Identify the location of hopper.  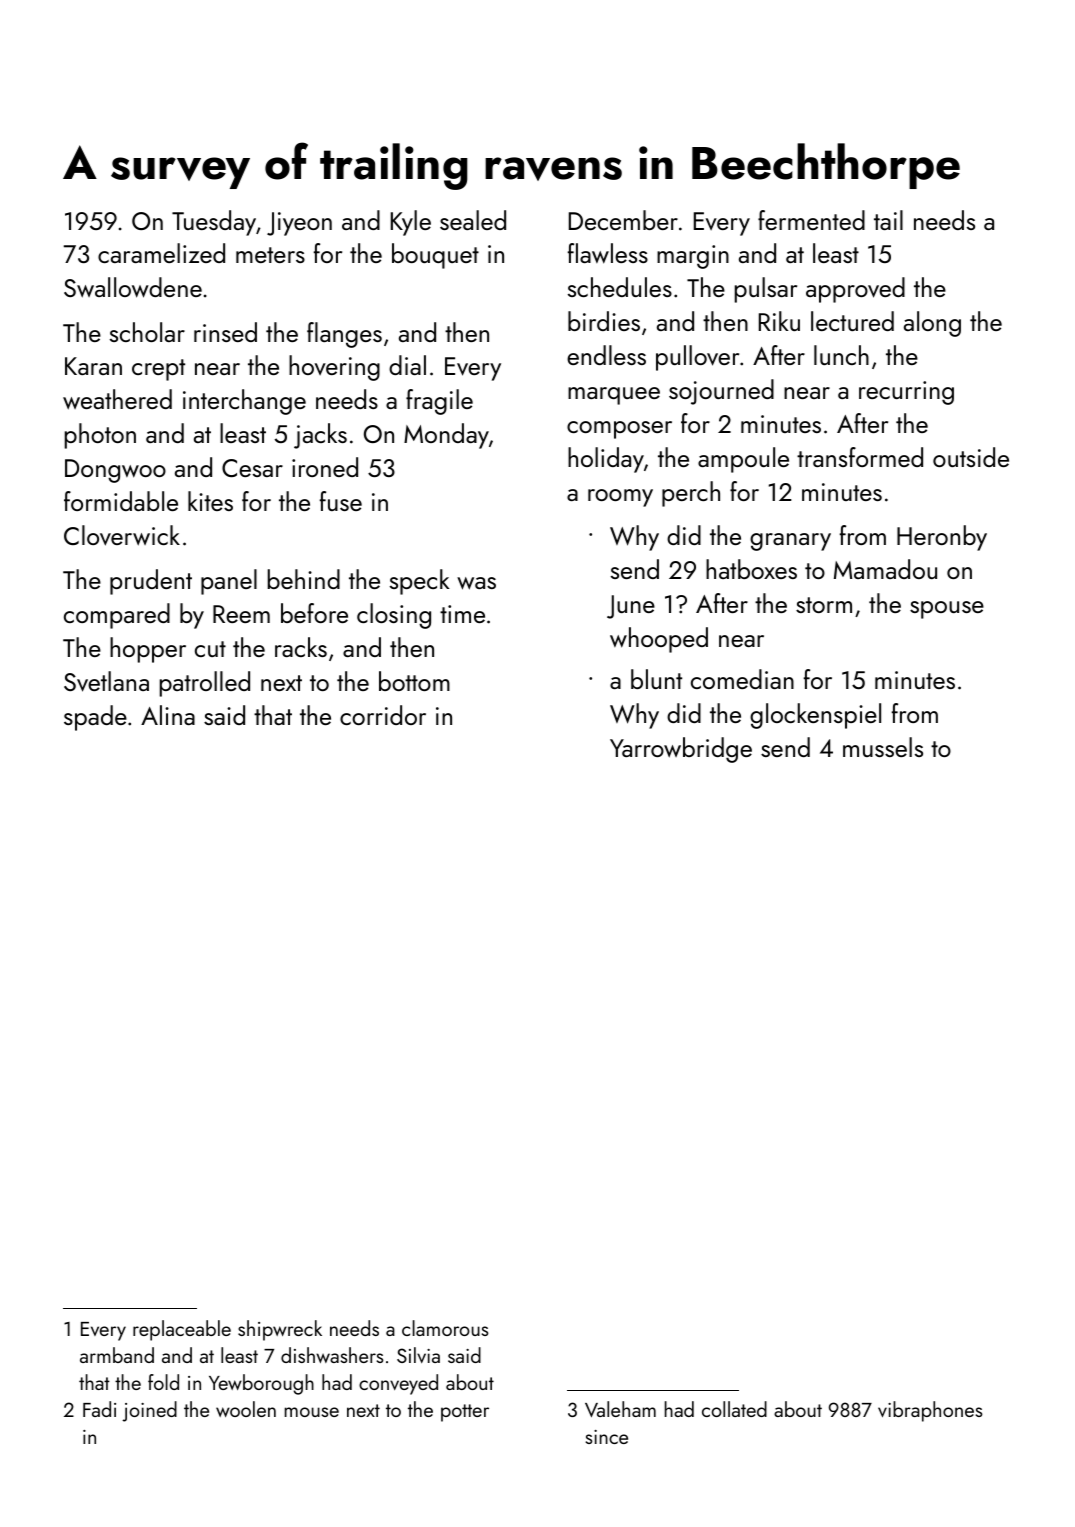
(148, 650).
